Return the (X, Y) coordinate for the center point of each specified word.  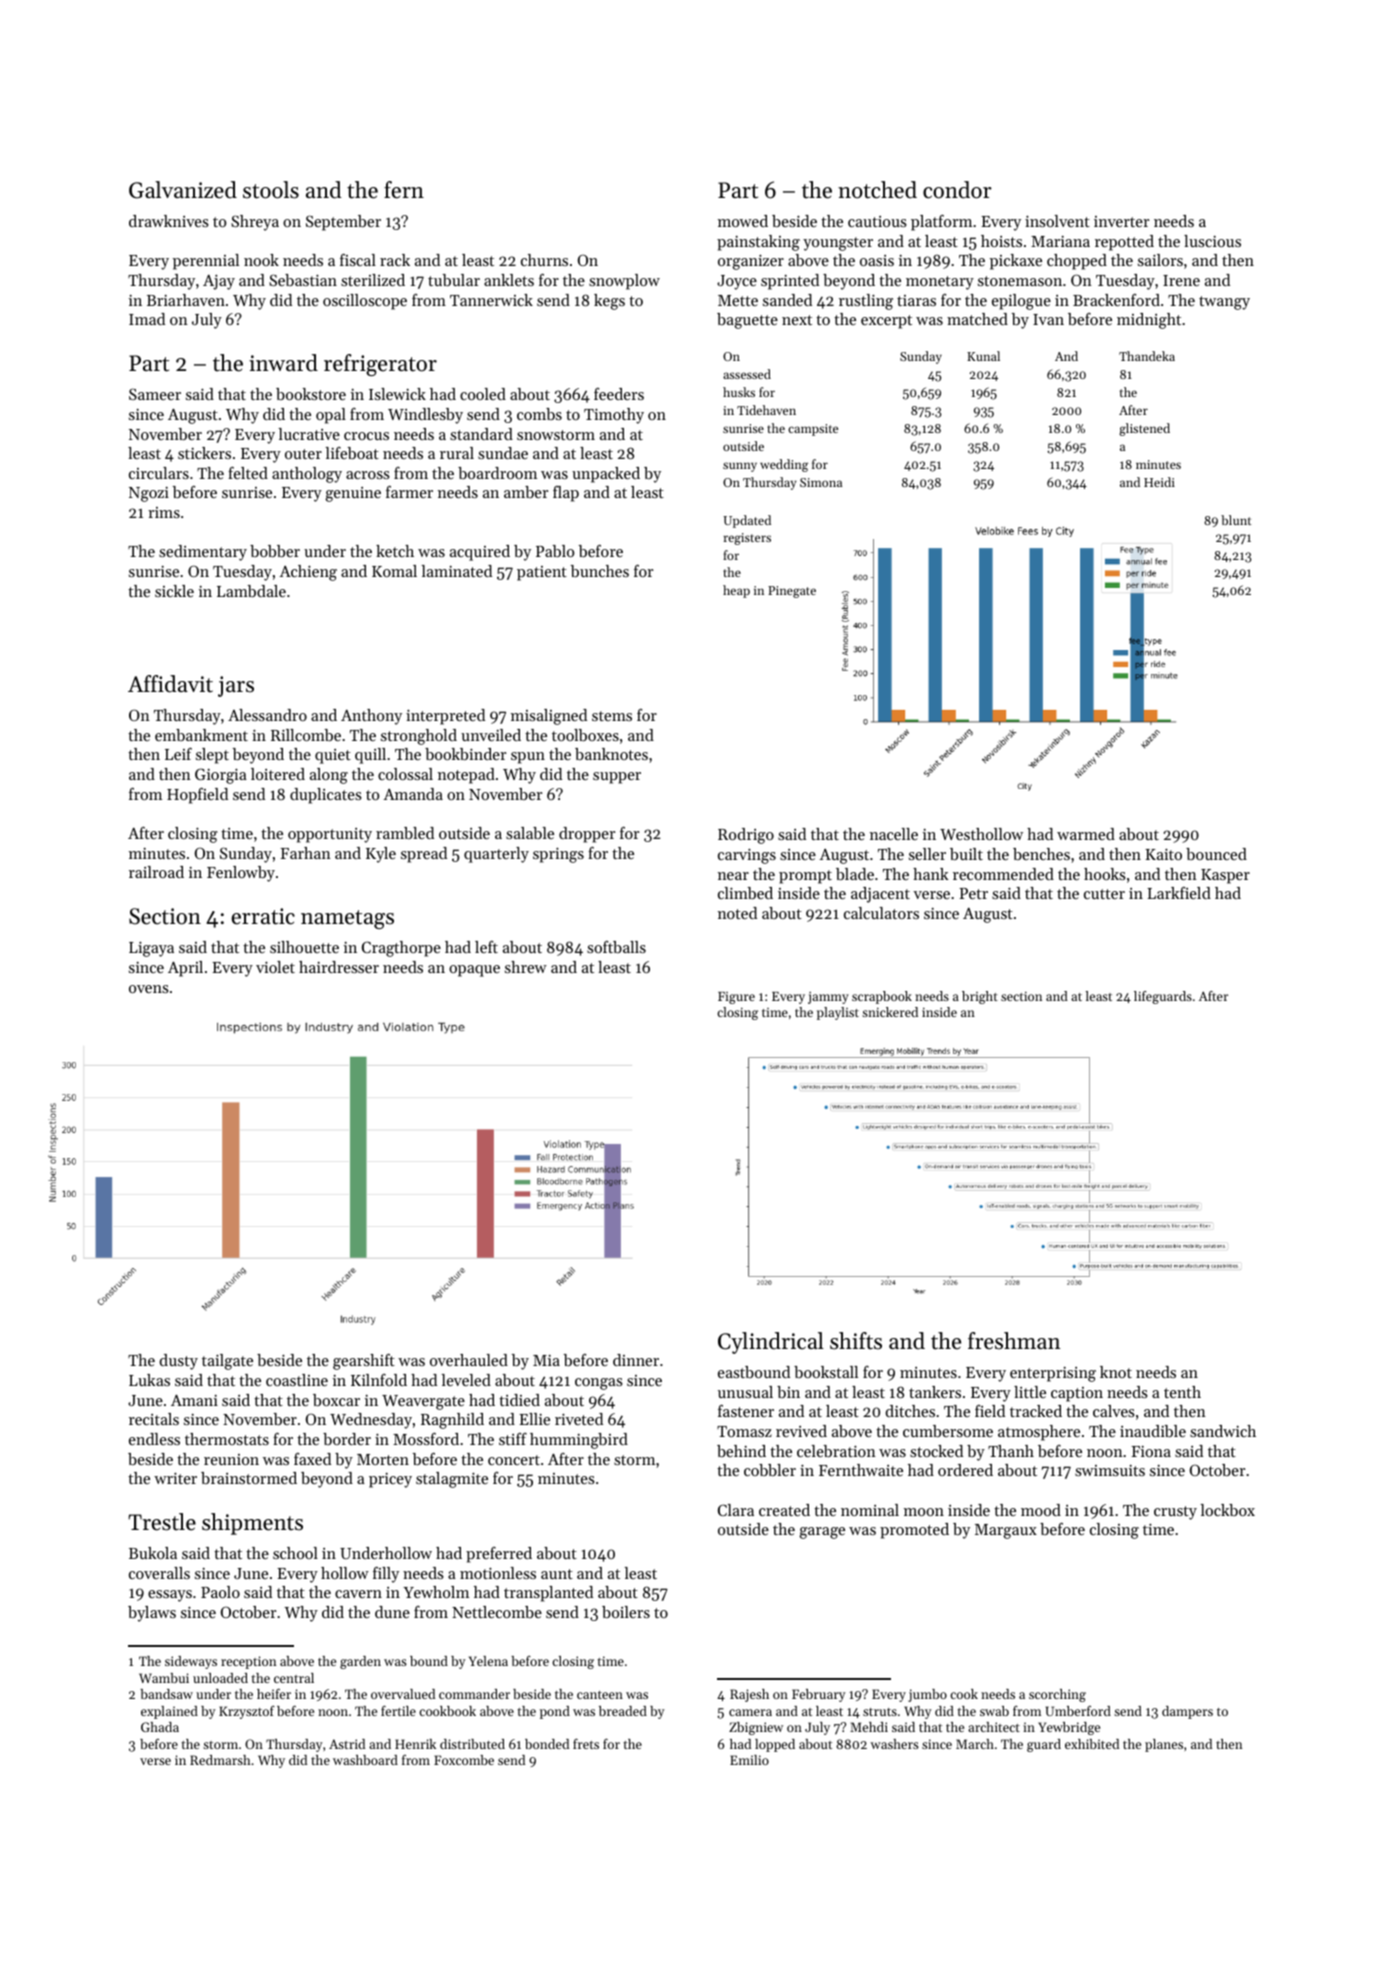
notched (877, 190)
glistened (1144, 429)
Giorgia (221, 776)
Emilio (749, 1760)
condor (957, 190)
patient (542, 573)
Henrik (415, 1744)
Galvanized (183, 190)
